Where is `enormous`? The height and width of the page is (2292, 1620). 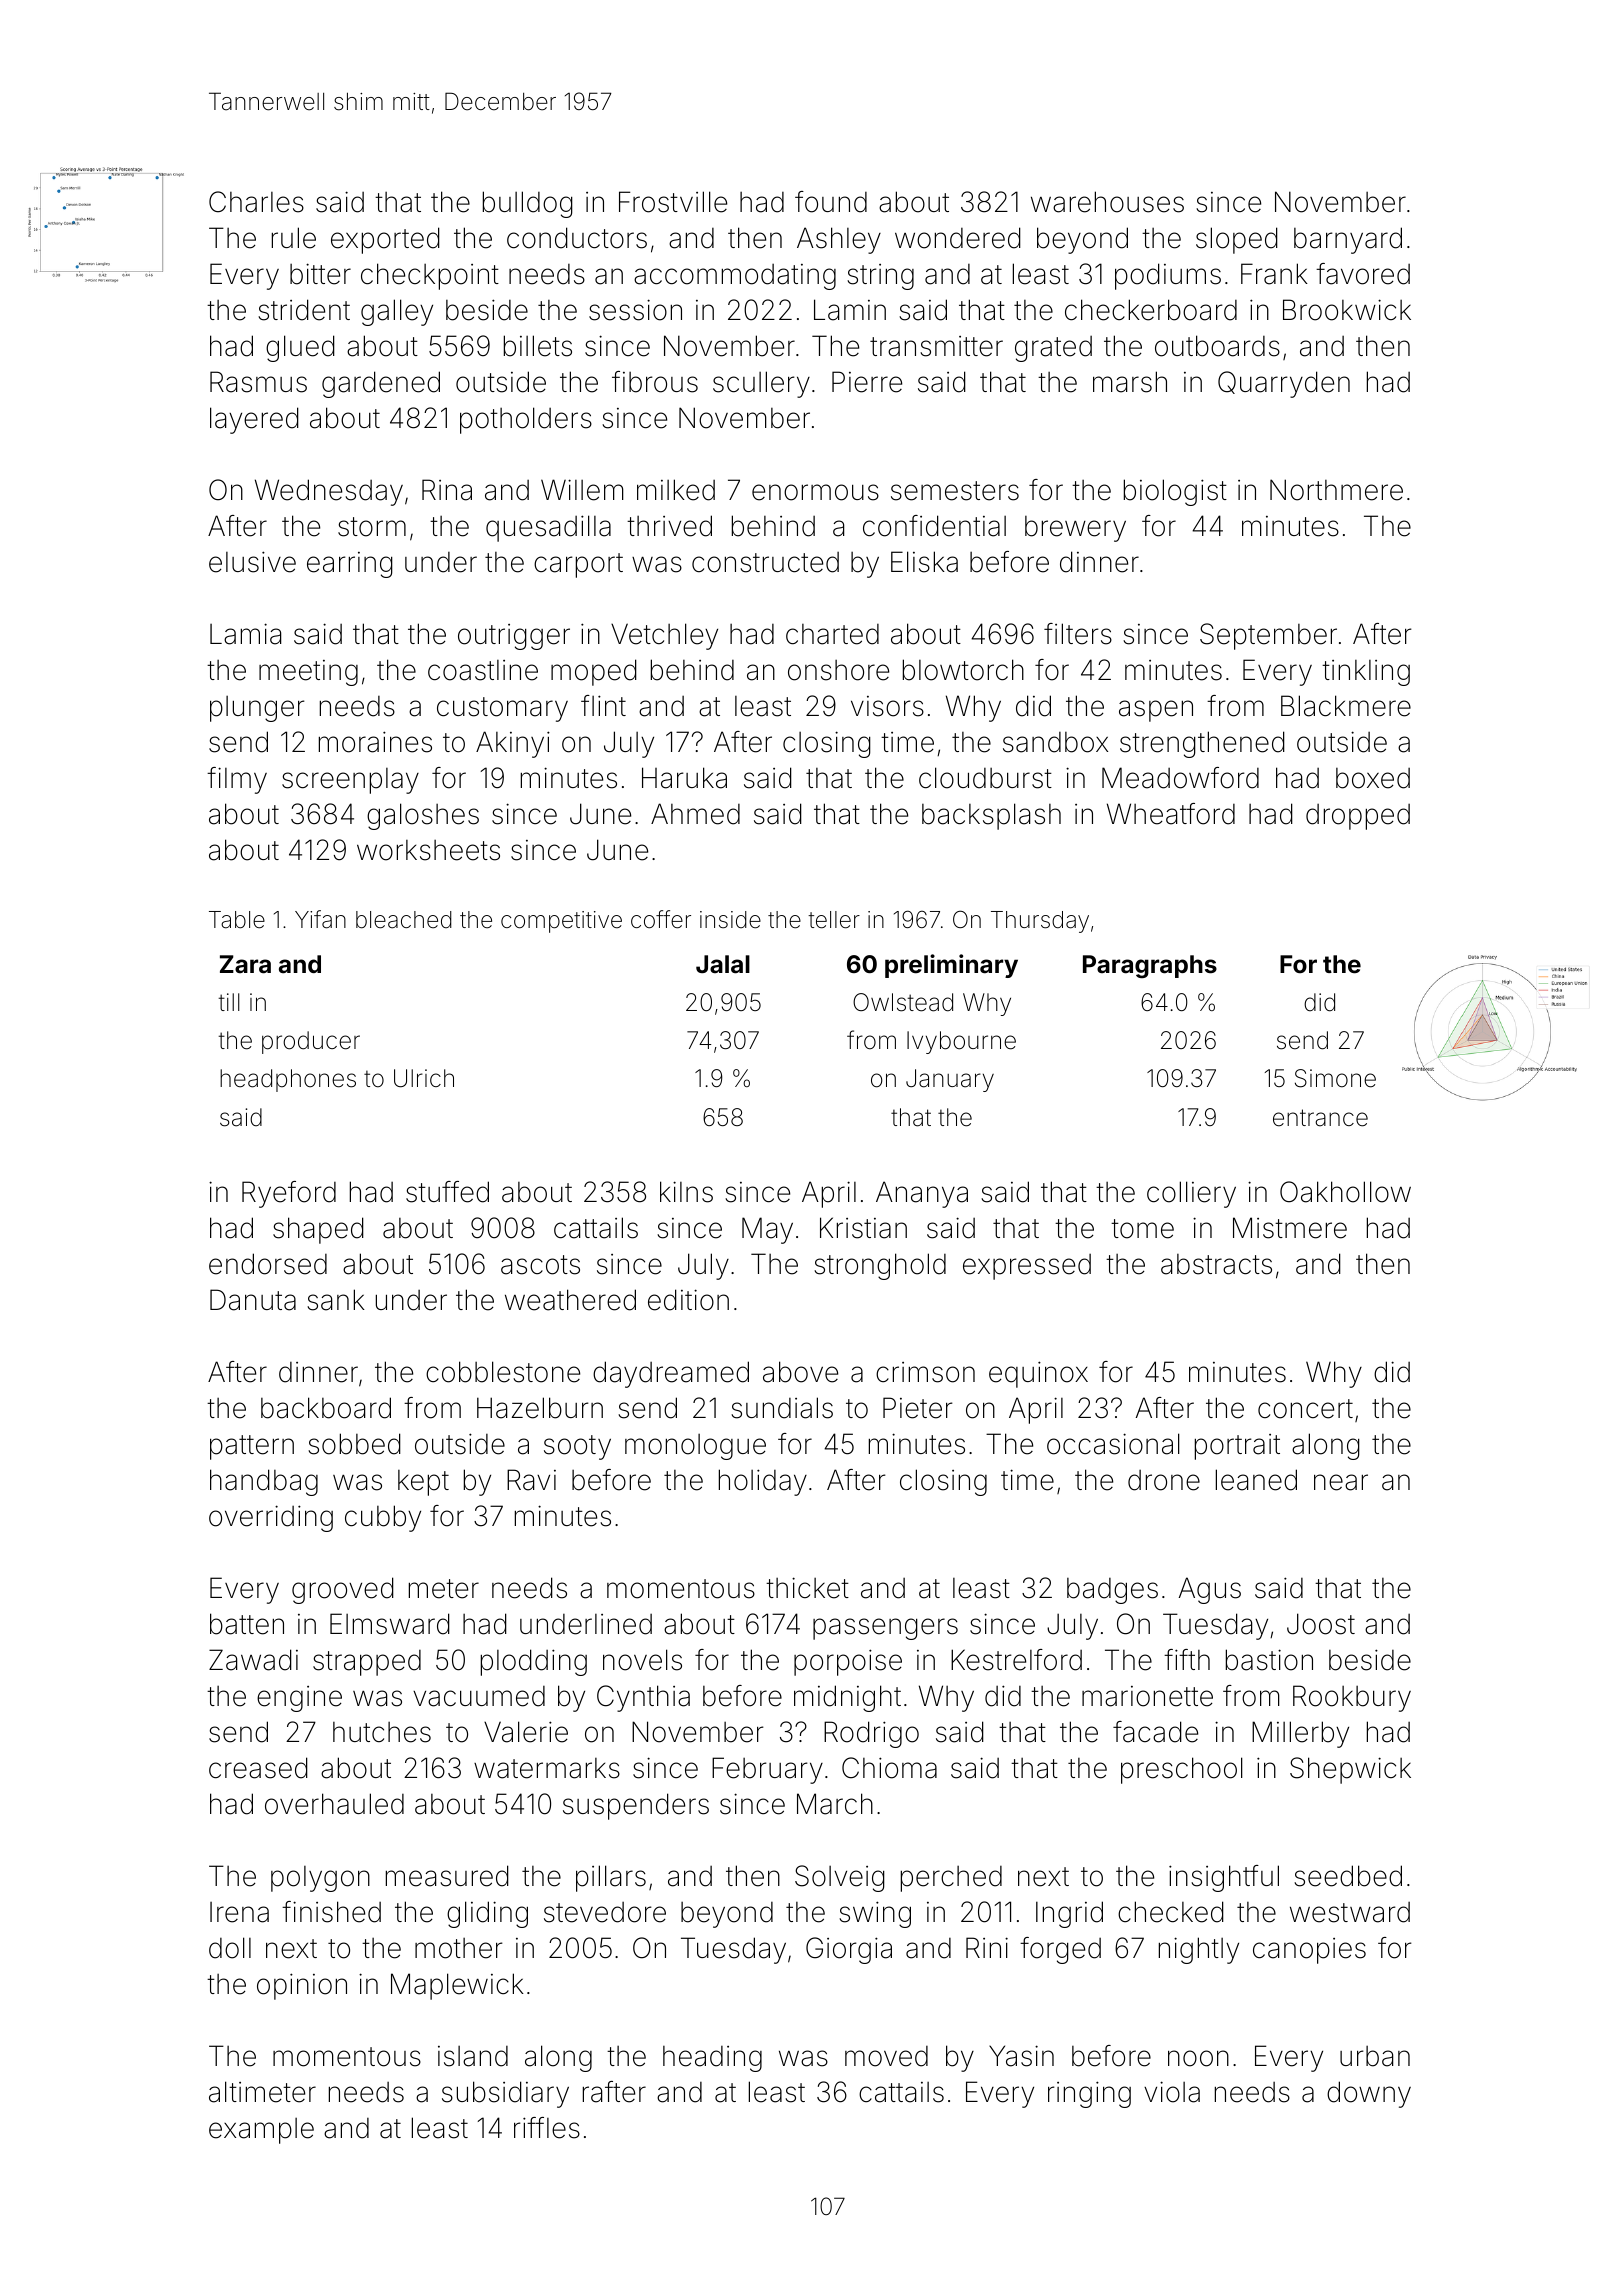
enormous is located at coordinates (815, 492).
